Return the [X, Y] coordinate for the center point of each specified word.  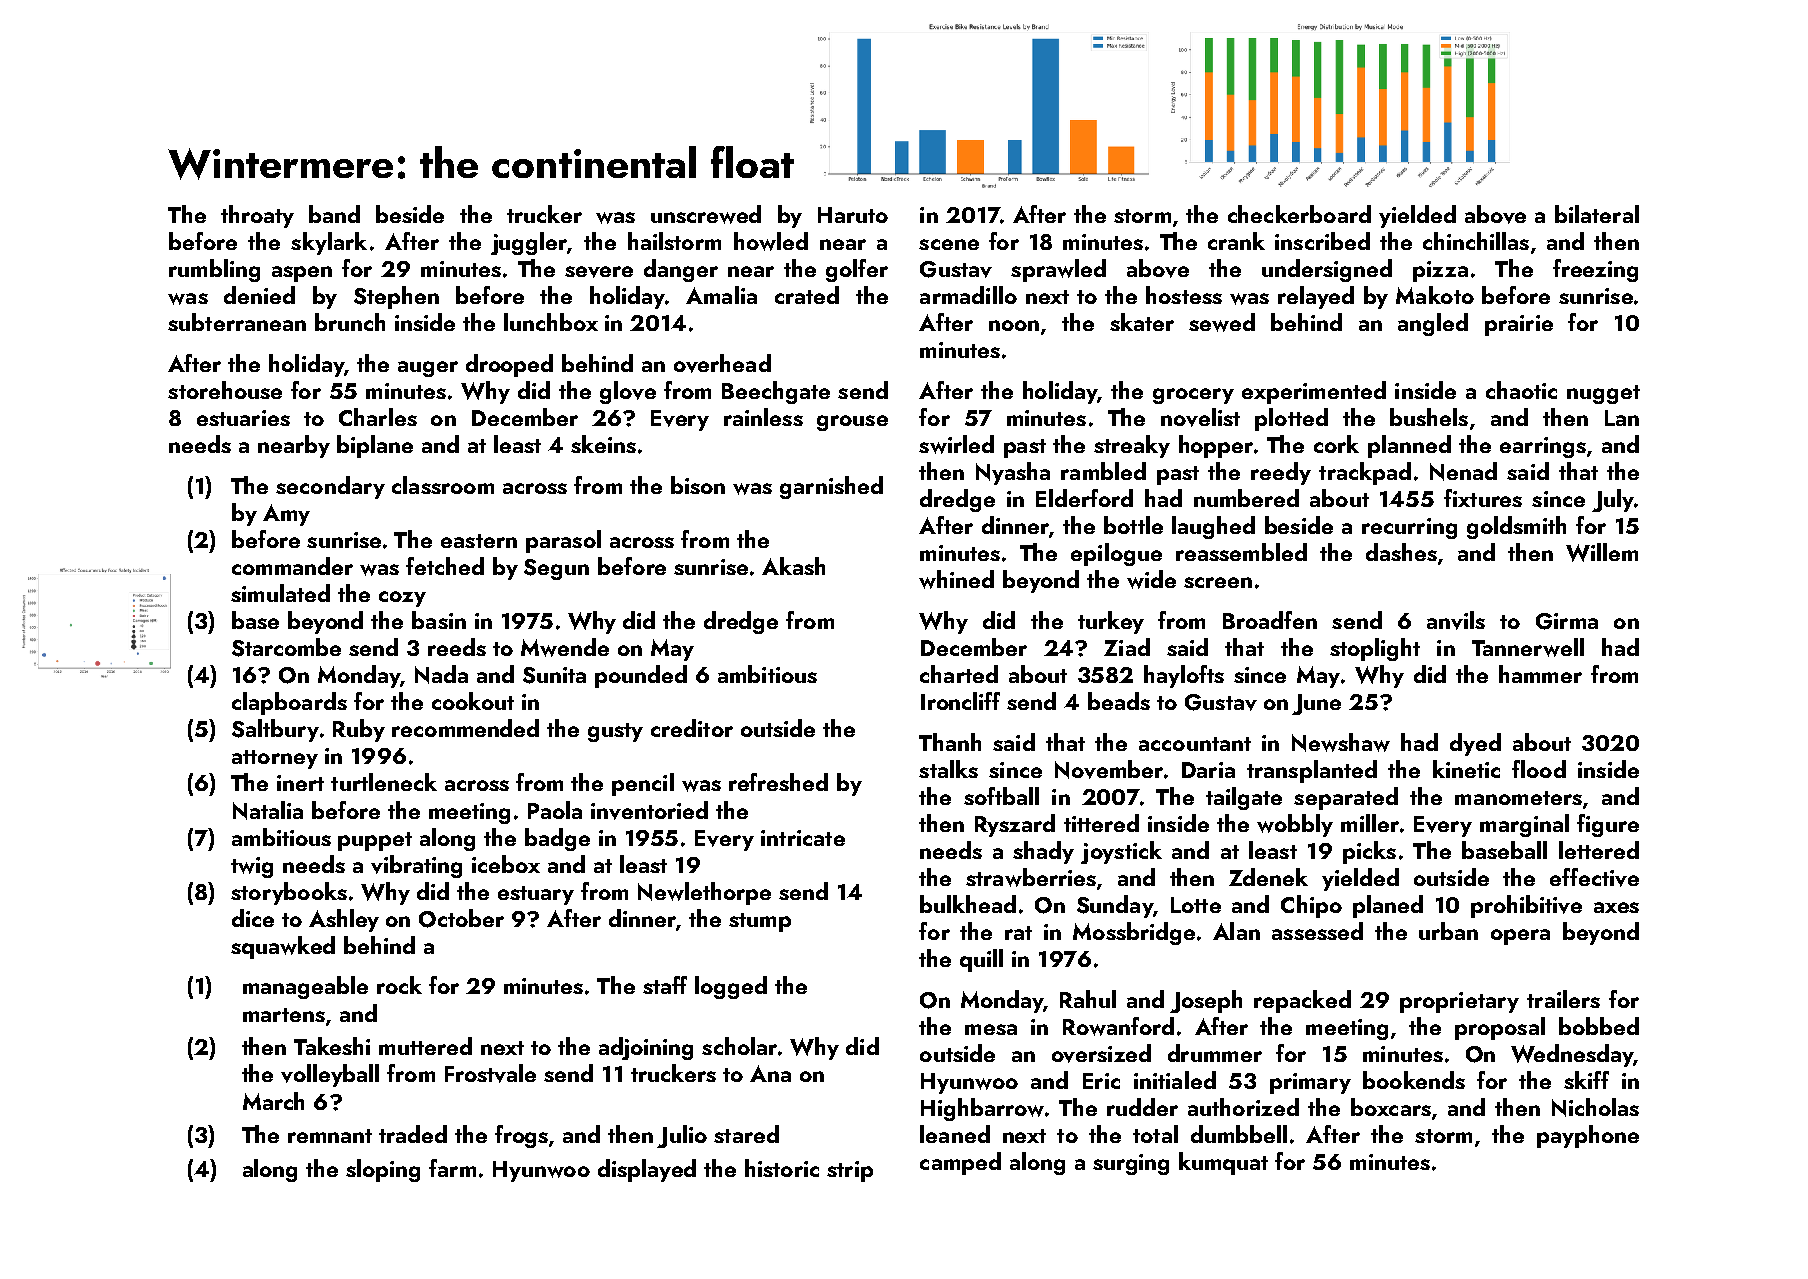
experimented [1314, 392]
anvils [1456, 620]
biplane [375, 446]
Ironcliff [960, 701]
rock [399, 985]
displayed [647, 1170]
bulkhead [968, 904]
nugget [1603, 394]
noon [1014, 325]
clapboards [289, 703]
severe [599, 272]
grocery [1193, 396]
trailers [1563, 999]
